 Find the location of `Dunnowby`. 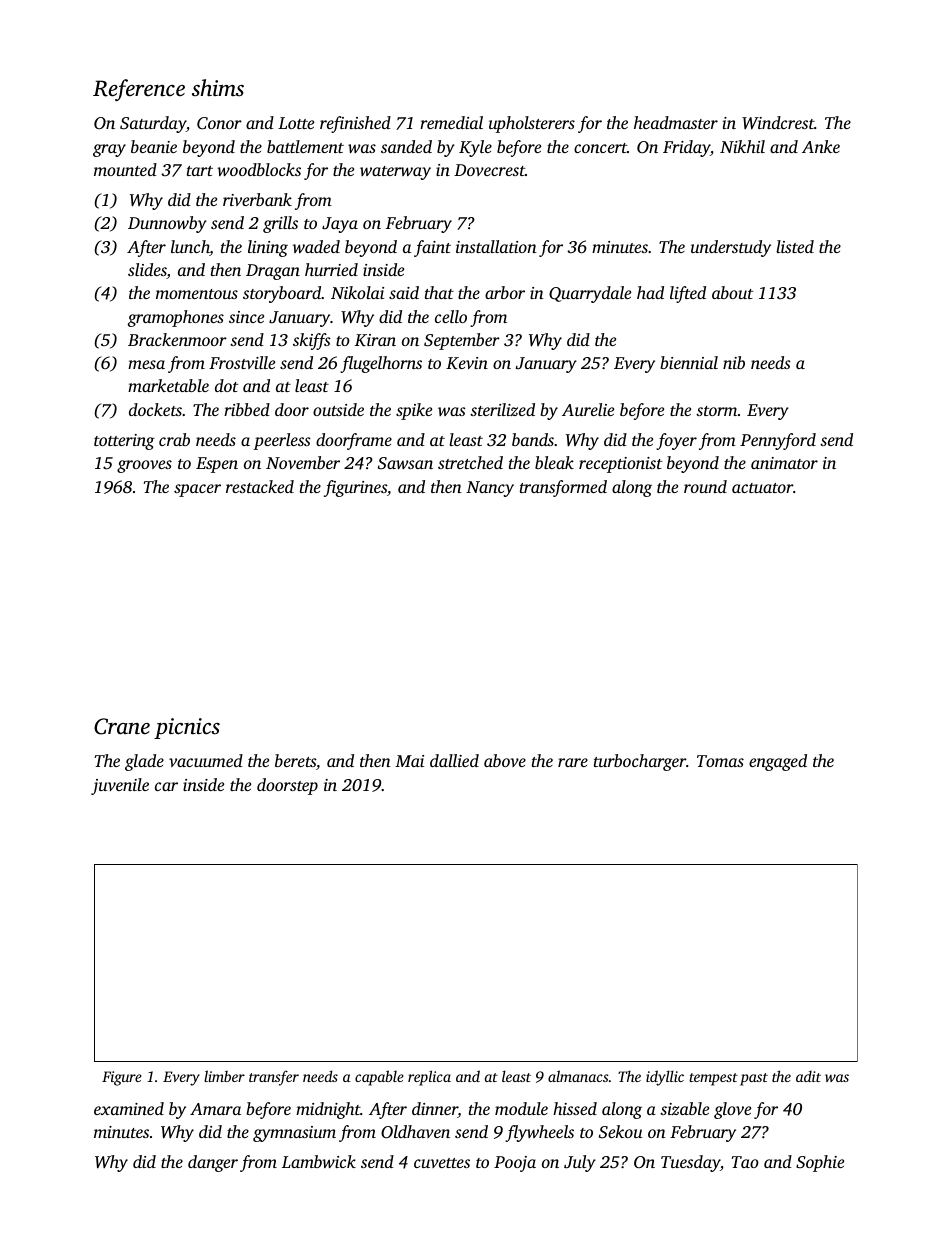

Dunnowby is located at coordinates (167, 224).
